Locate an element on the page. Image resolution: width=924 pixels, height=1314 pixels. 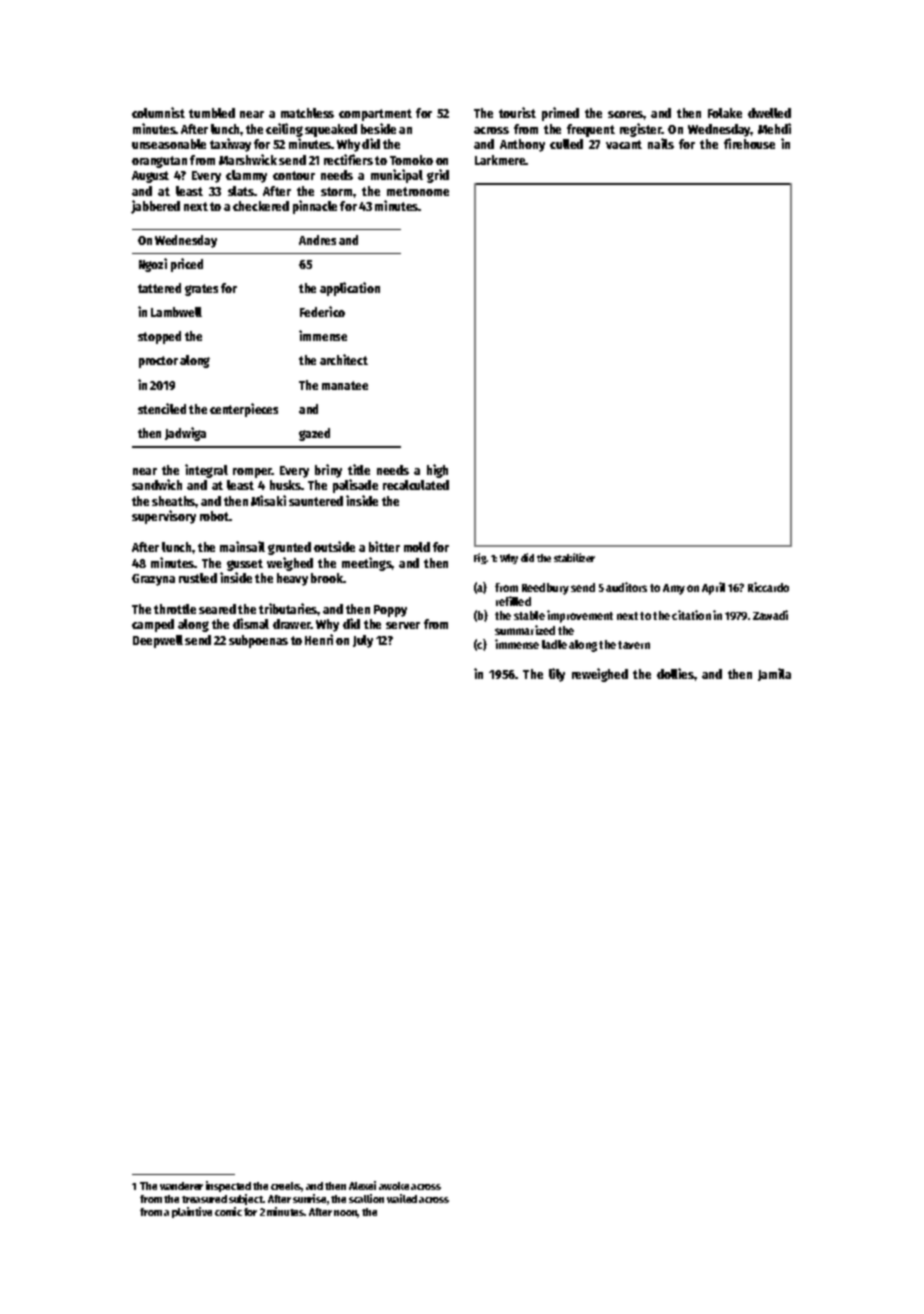
Deepwell is located at coordinates (158, 641).
